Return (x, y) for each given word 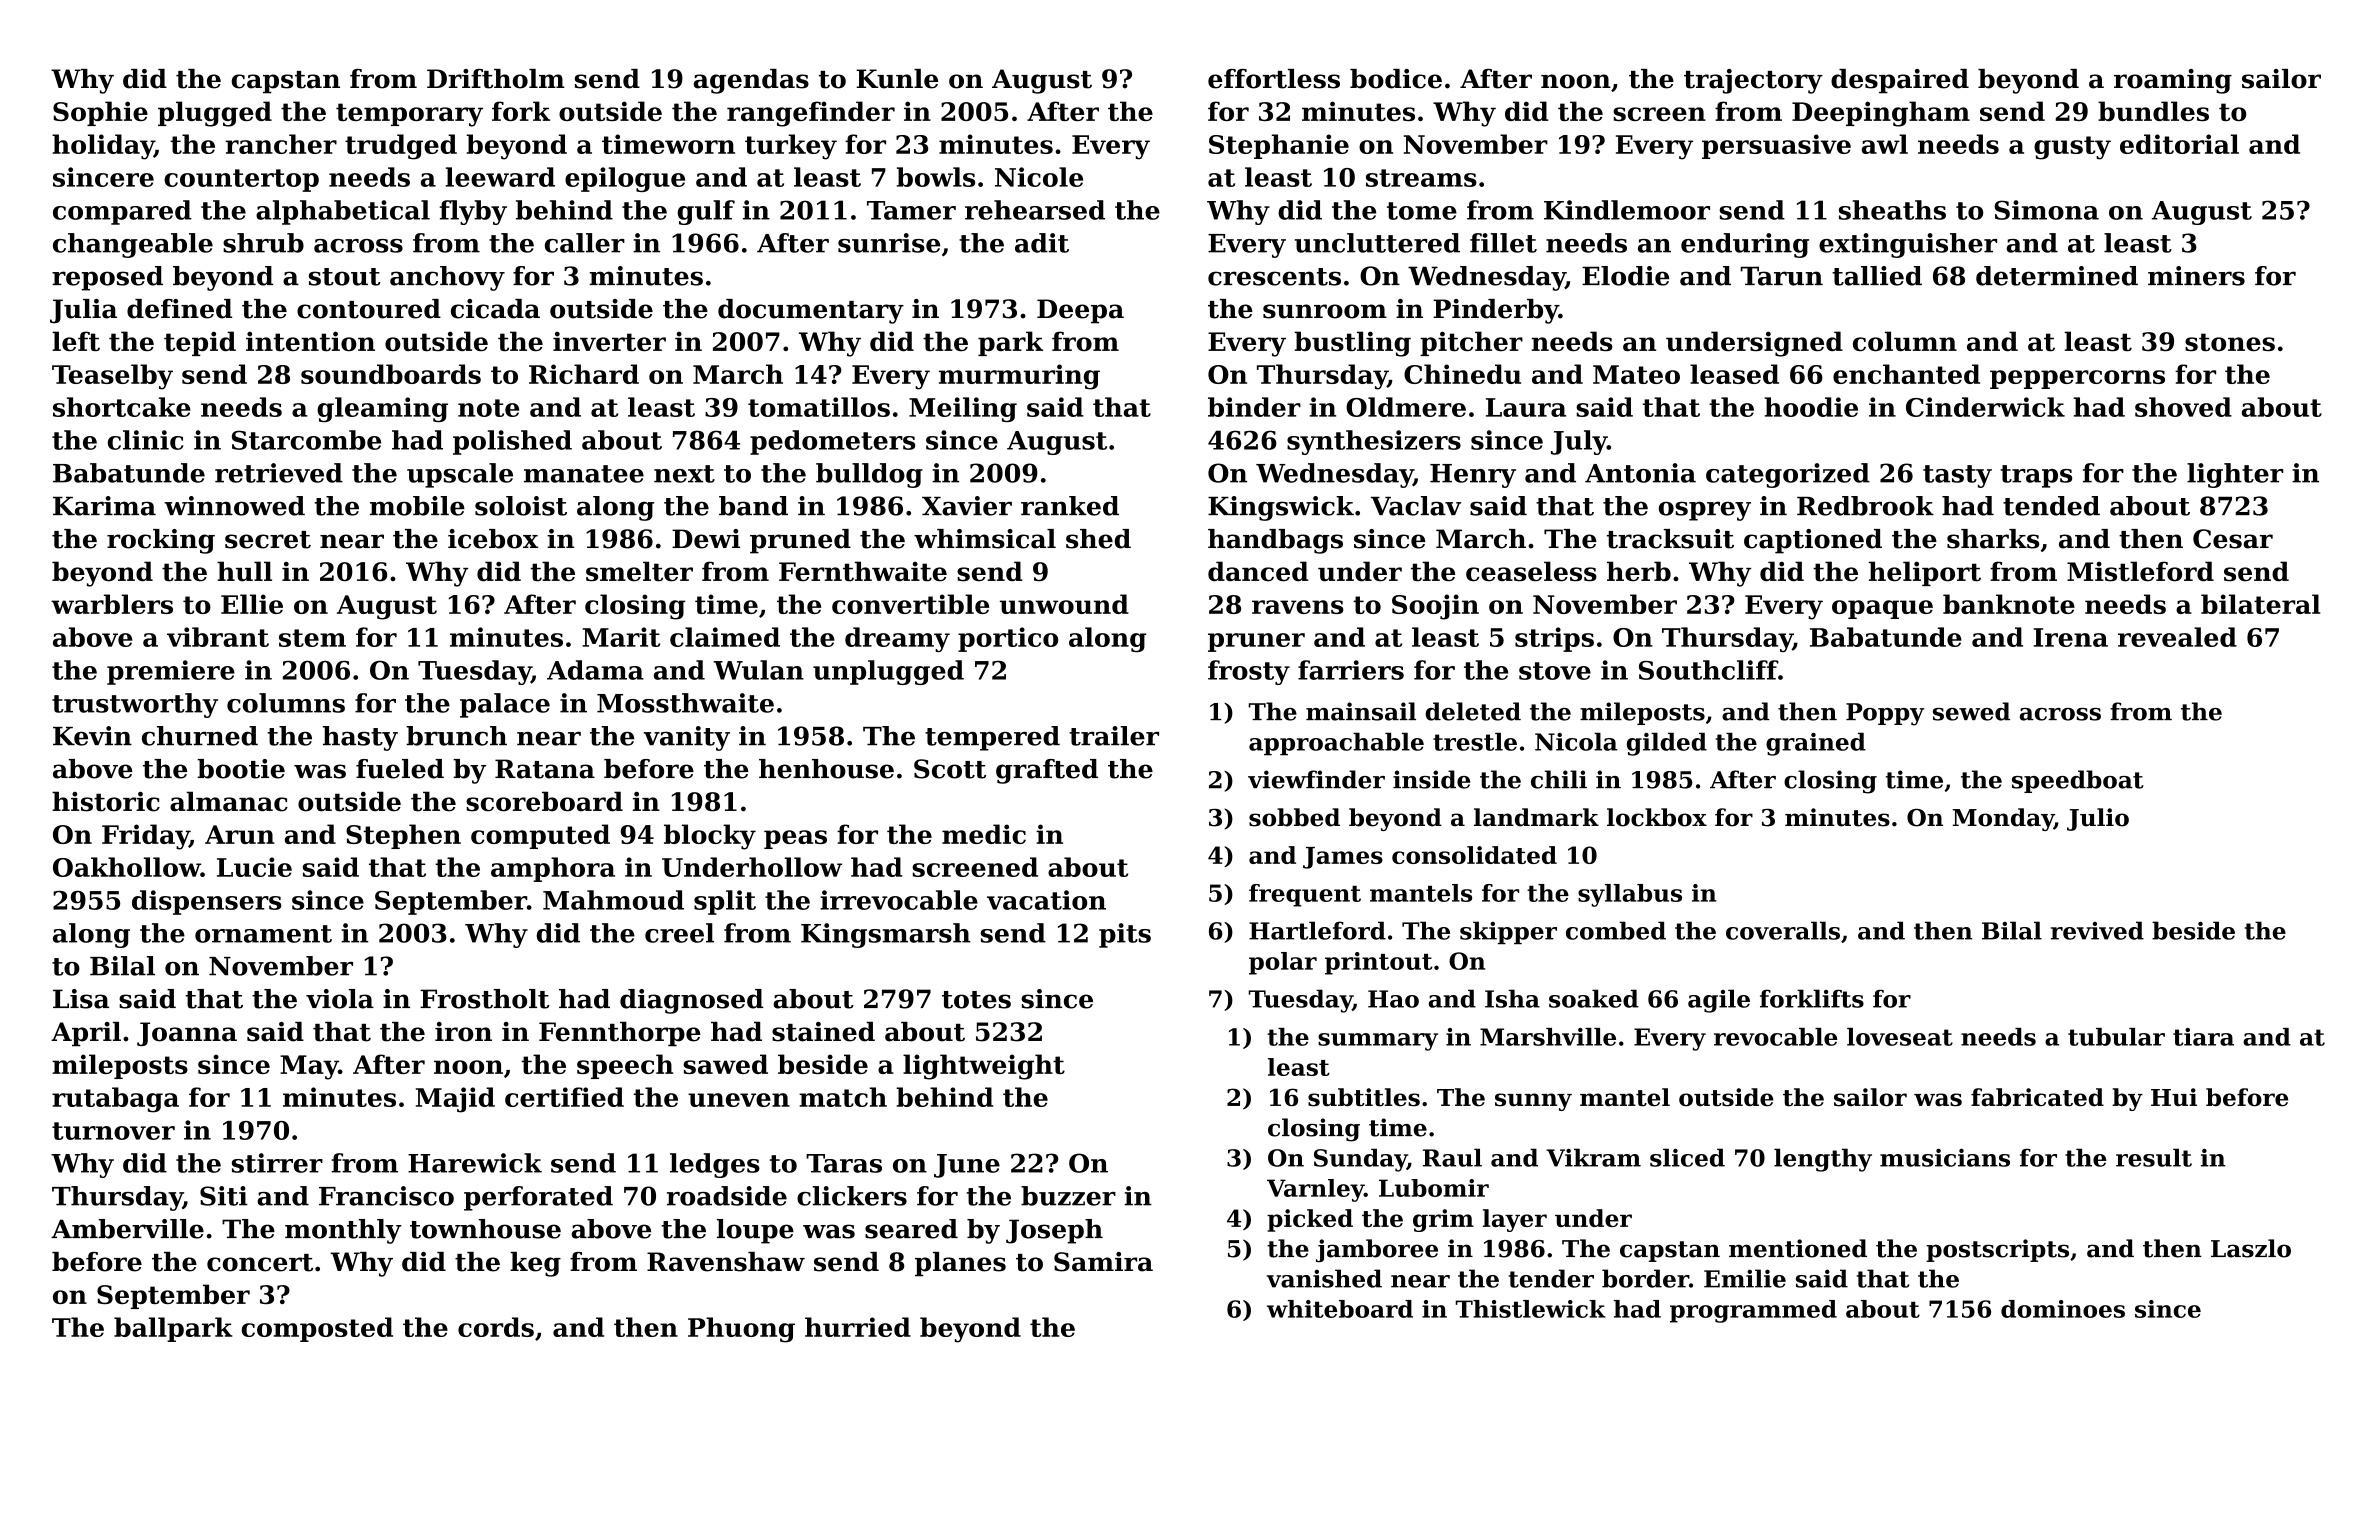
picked (1310, 1220)
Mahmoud (613, 900)
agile (1719, 1001)
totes (976, 1000)
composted (317, 1329)
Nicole (1039, 177)
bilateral (2260, 604)
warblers (112, 604)
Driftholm (496, 79)
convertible (910, 604)
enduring (1745, 245)
